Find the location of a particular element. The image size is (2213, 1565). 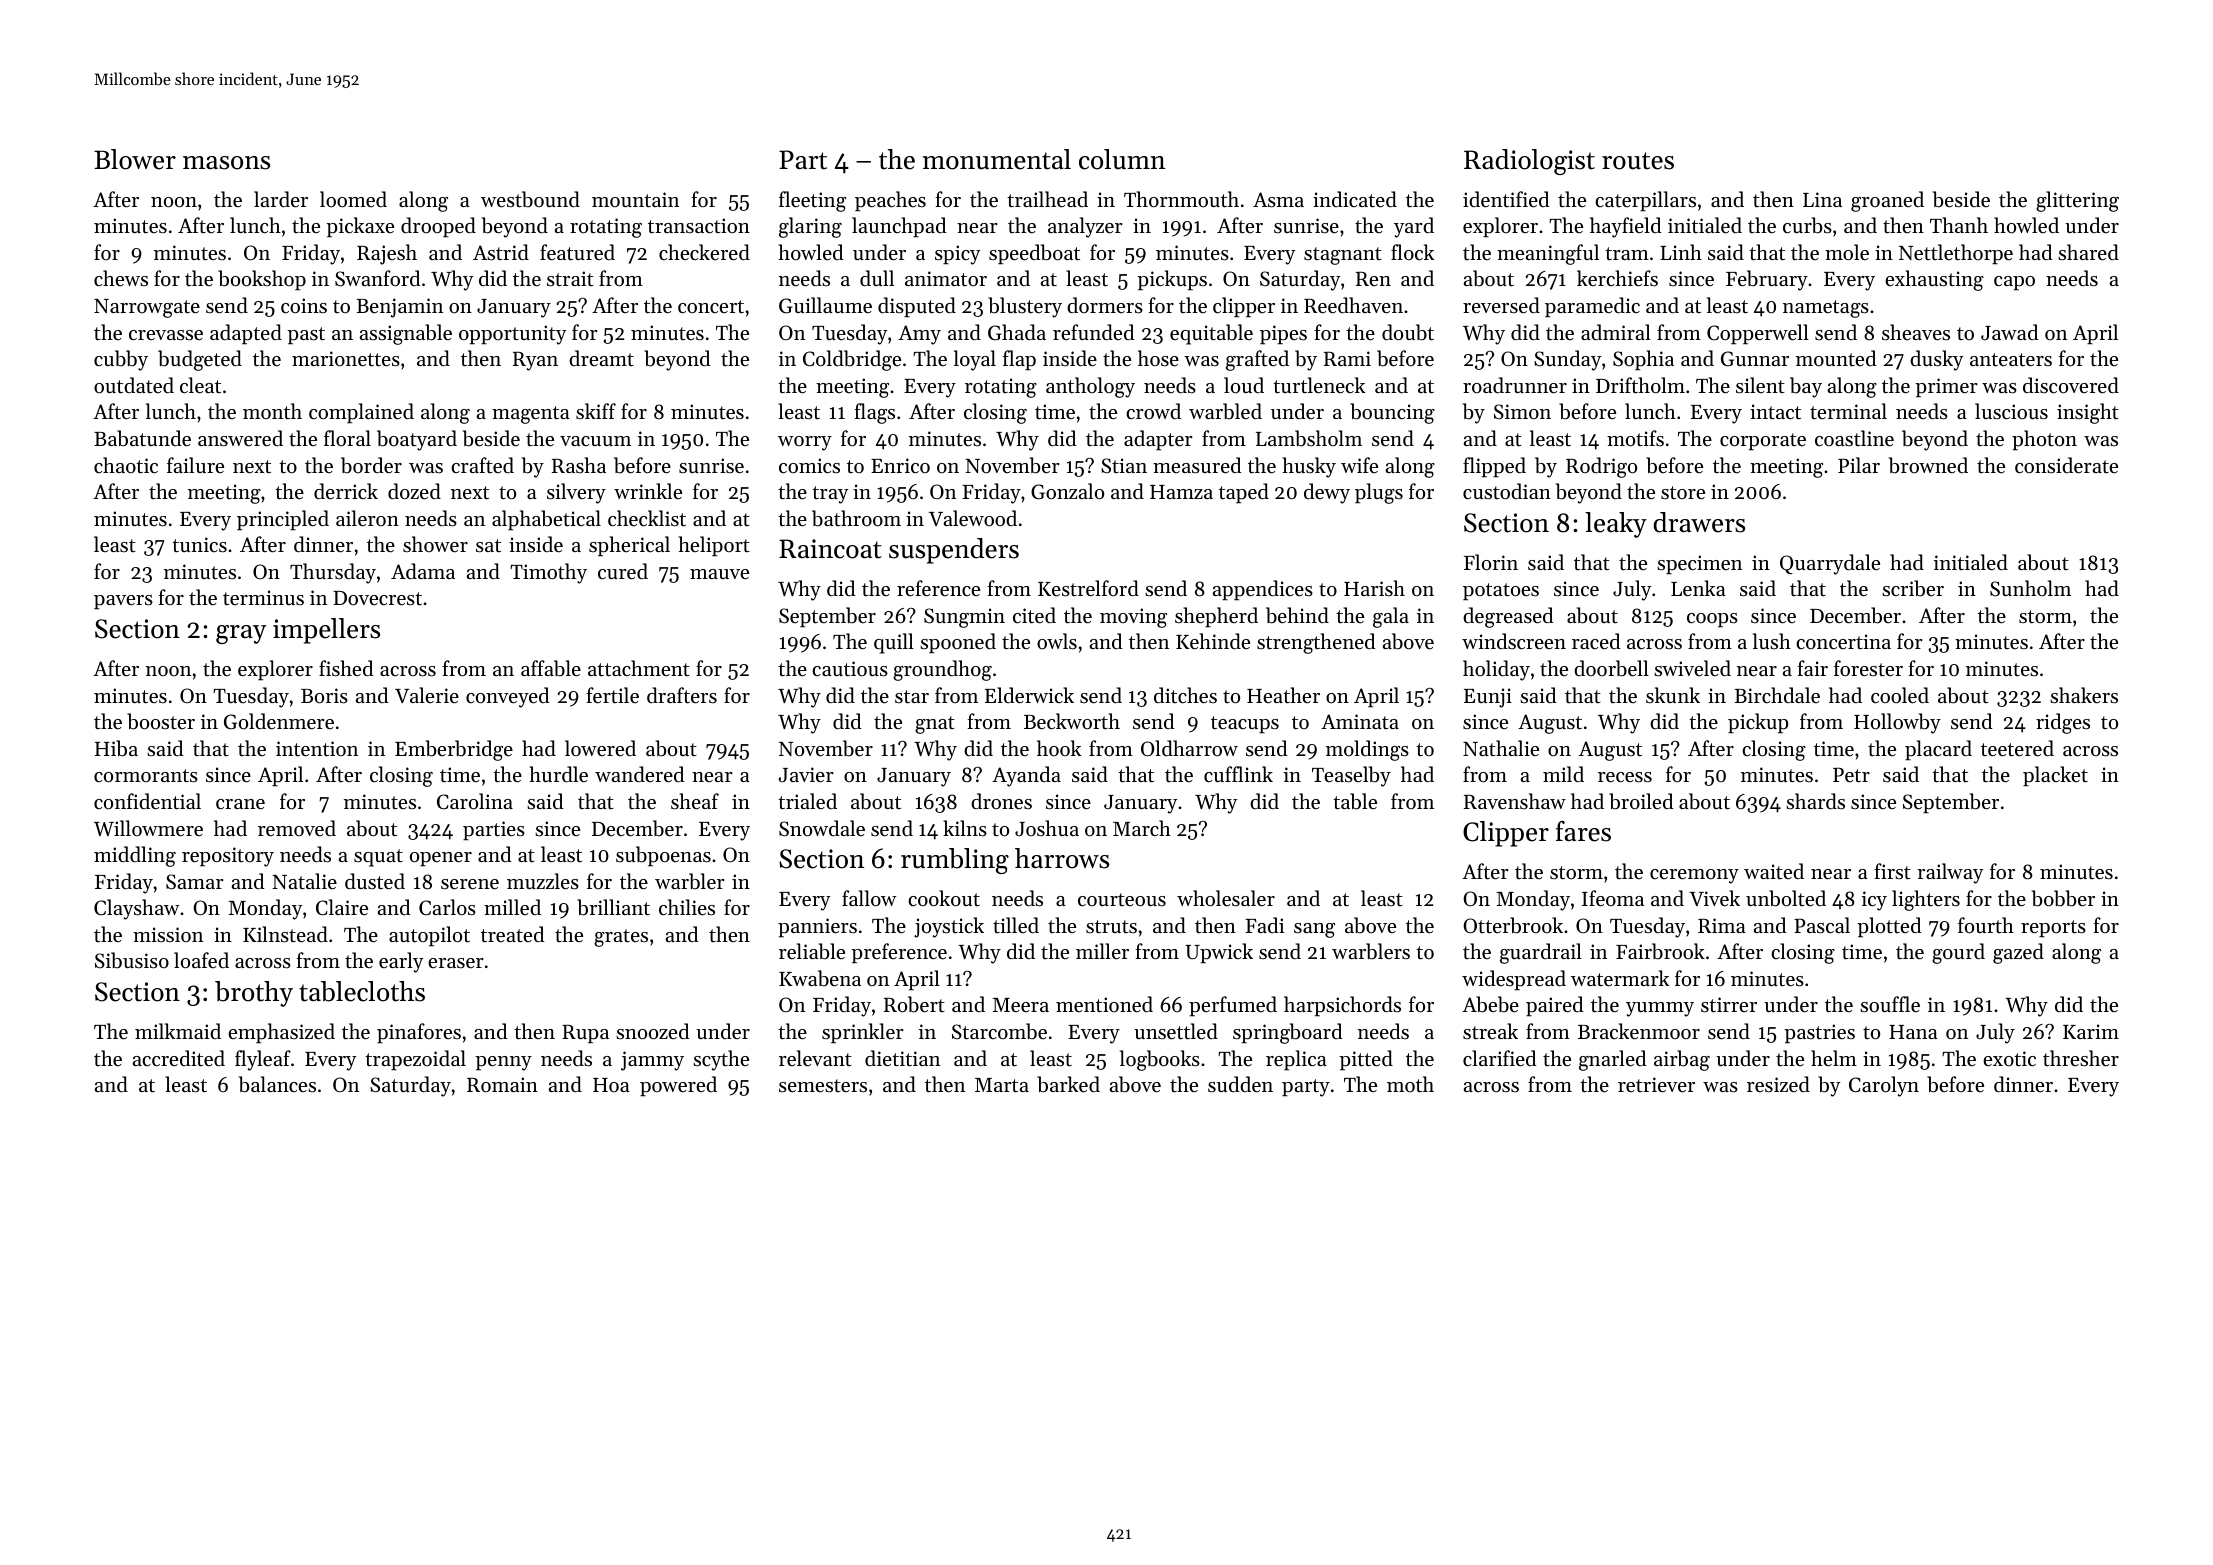

Upwick is located at coordinates (1219, 953).
